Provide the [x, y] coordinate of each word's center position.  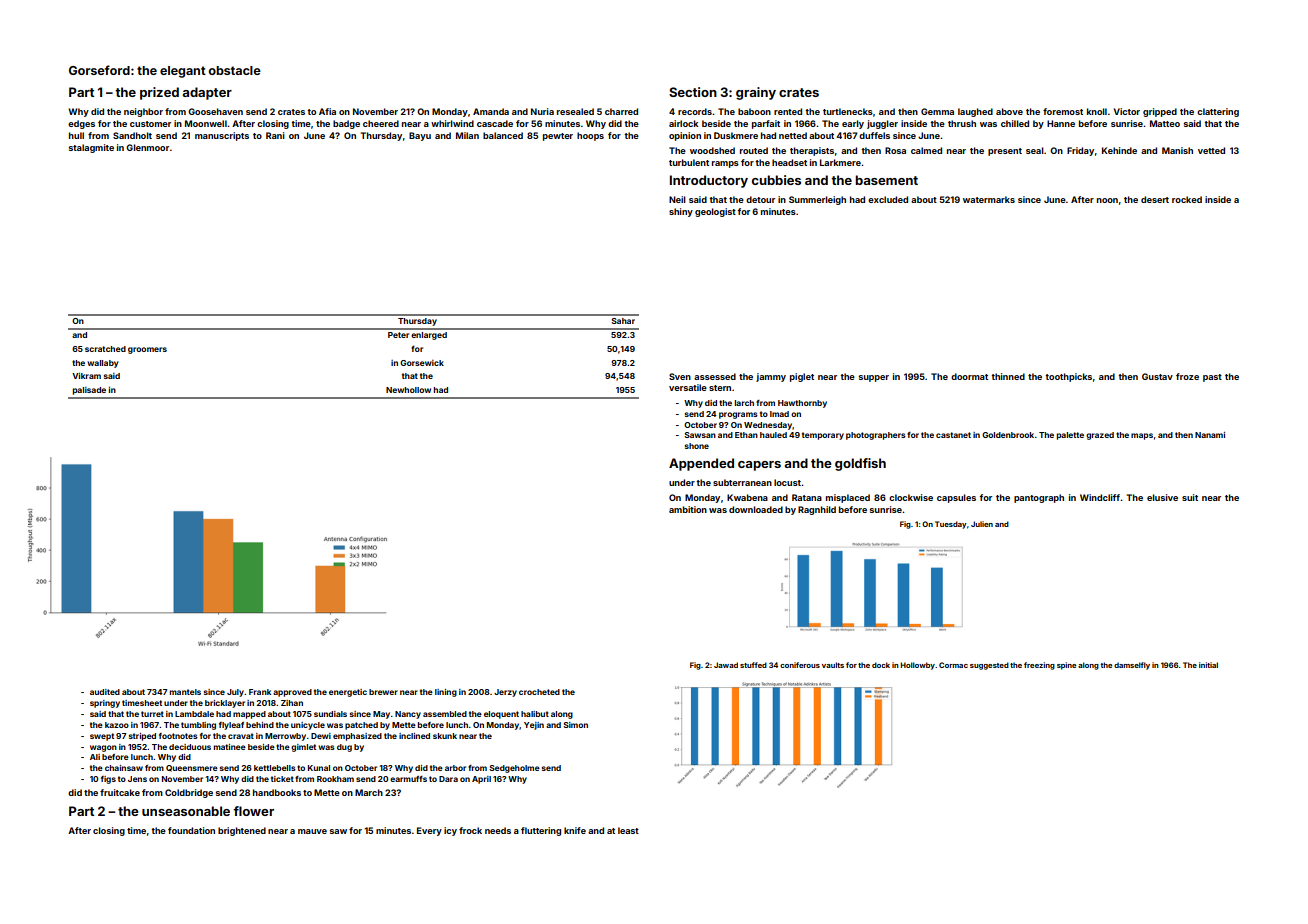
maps [1142, 436]
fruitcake [120, 792]
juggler [882, 124]
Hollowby [917, 666]
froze [1187, 376]
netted [793, 135]
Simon [575, 725]
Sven [680, 376]
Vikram [86, 375]
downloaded [756, 509]
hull [76, 135]
